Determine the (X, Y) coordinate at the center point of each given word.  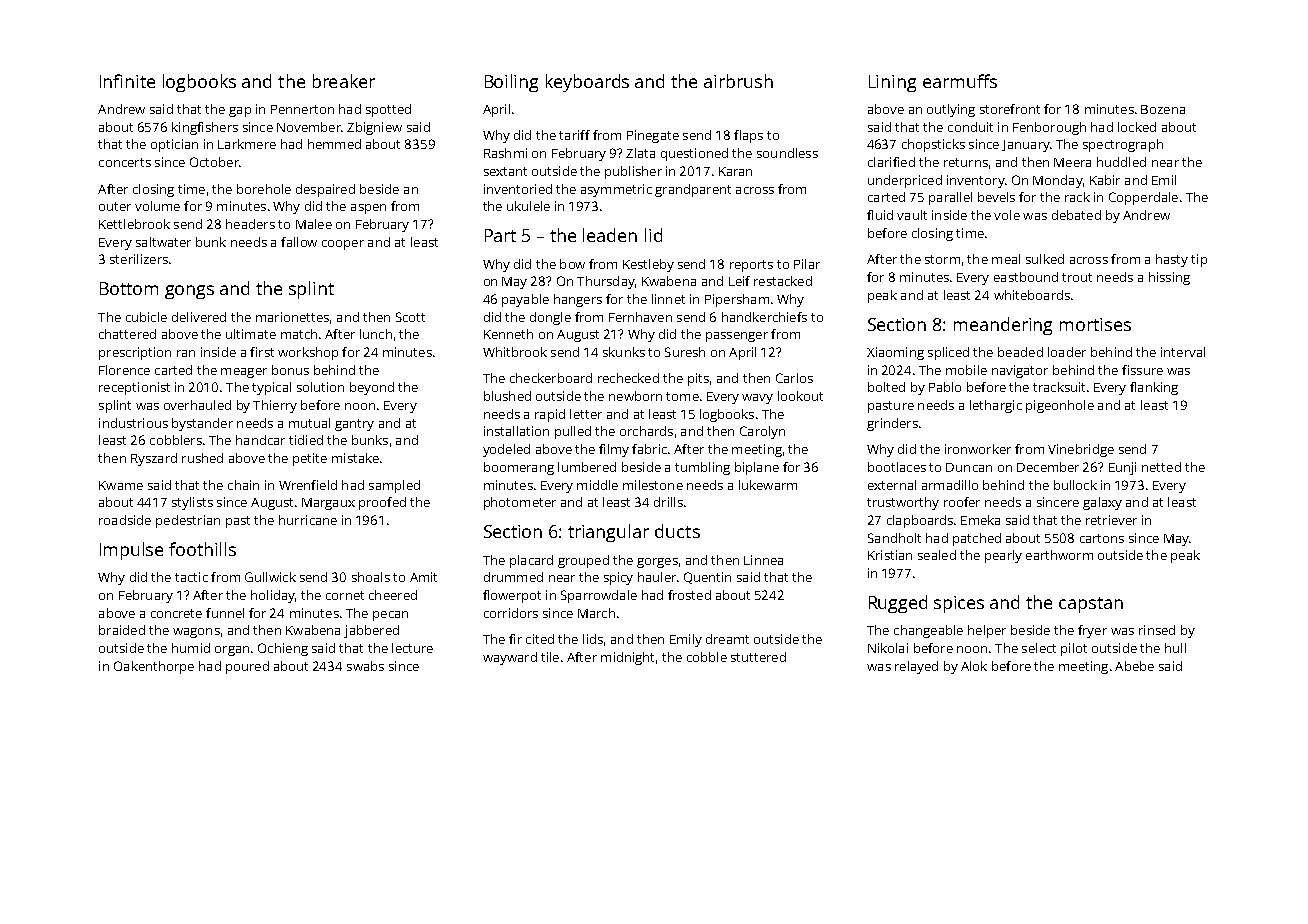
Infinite (127, 81)
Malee (314, 224)
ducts (677, 531)
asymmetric (616, 190)
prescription (135, 353)
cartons (1102, 538)
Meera (1072, 162)
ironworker (978, 449)
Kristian (890, 555)
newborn (635, 396)
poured (247, 667)
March (596, 613)
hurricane (308, 520)
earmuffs (960, 81)
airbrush (738, 81)
